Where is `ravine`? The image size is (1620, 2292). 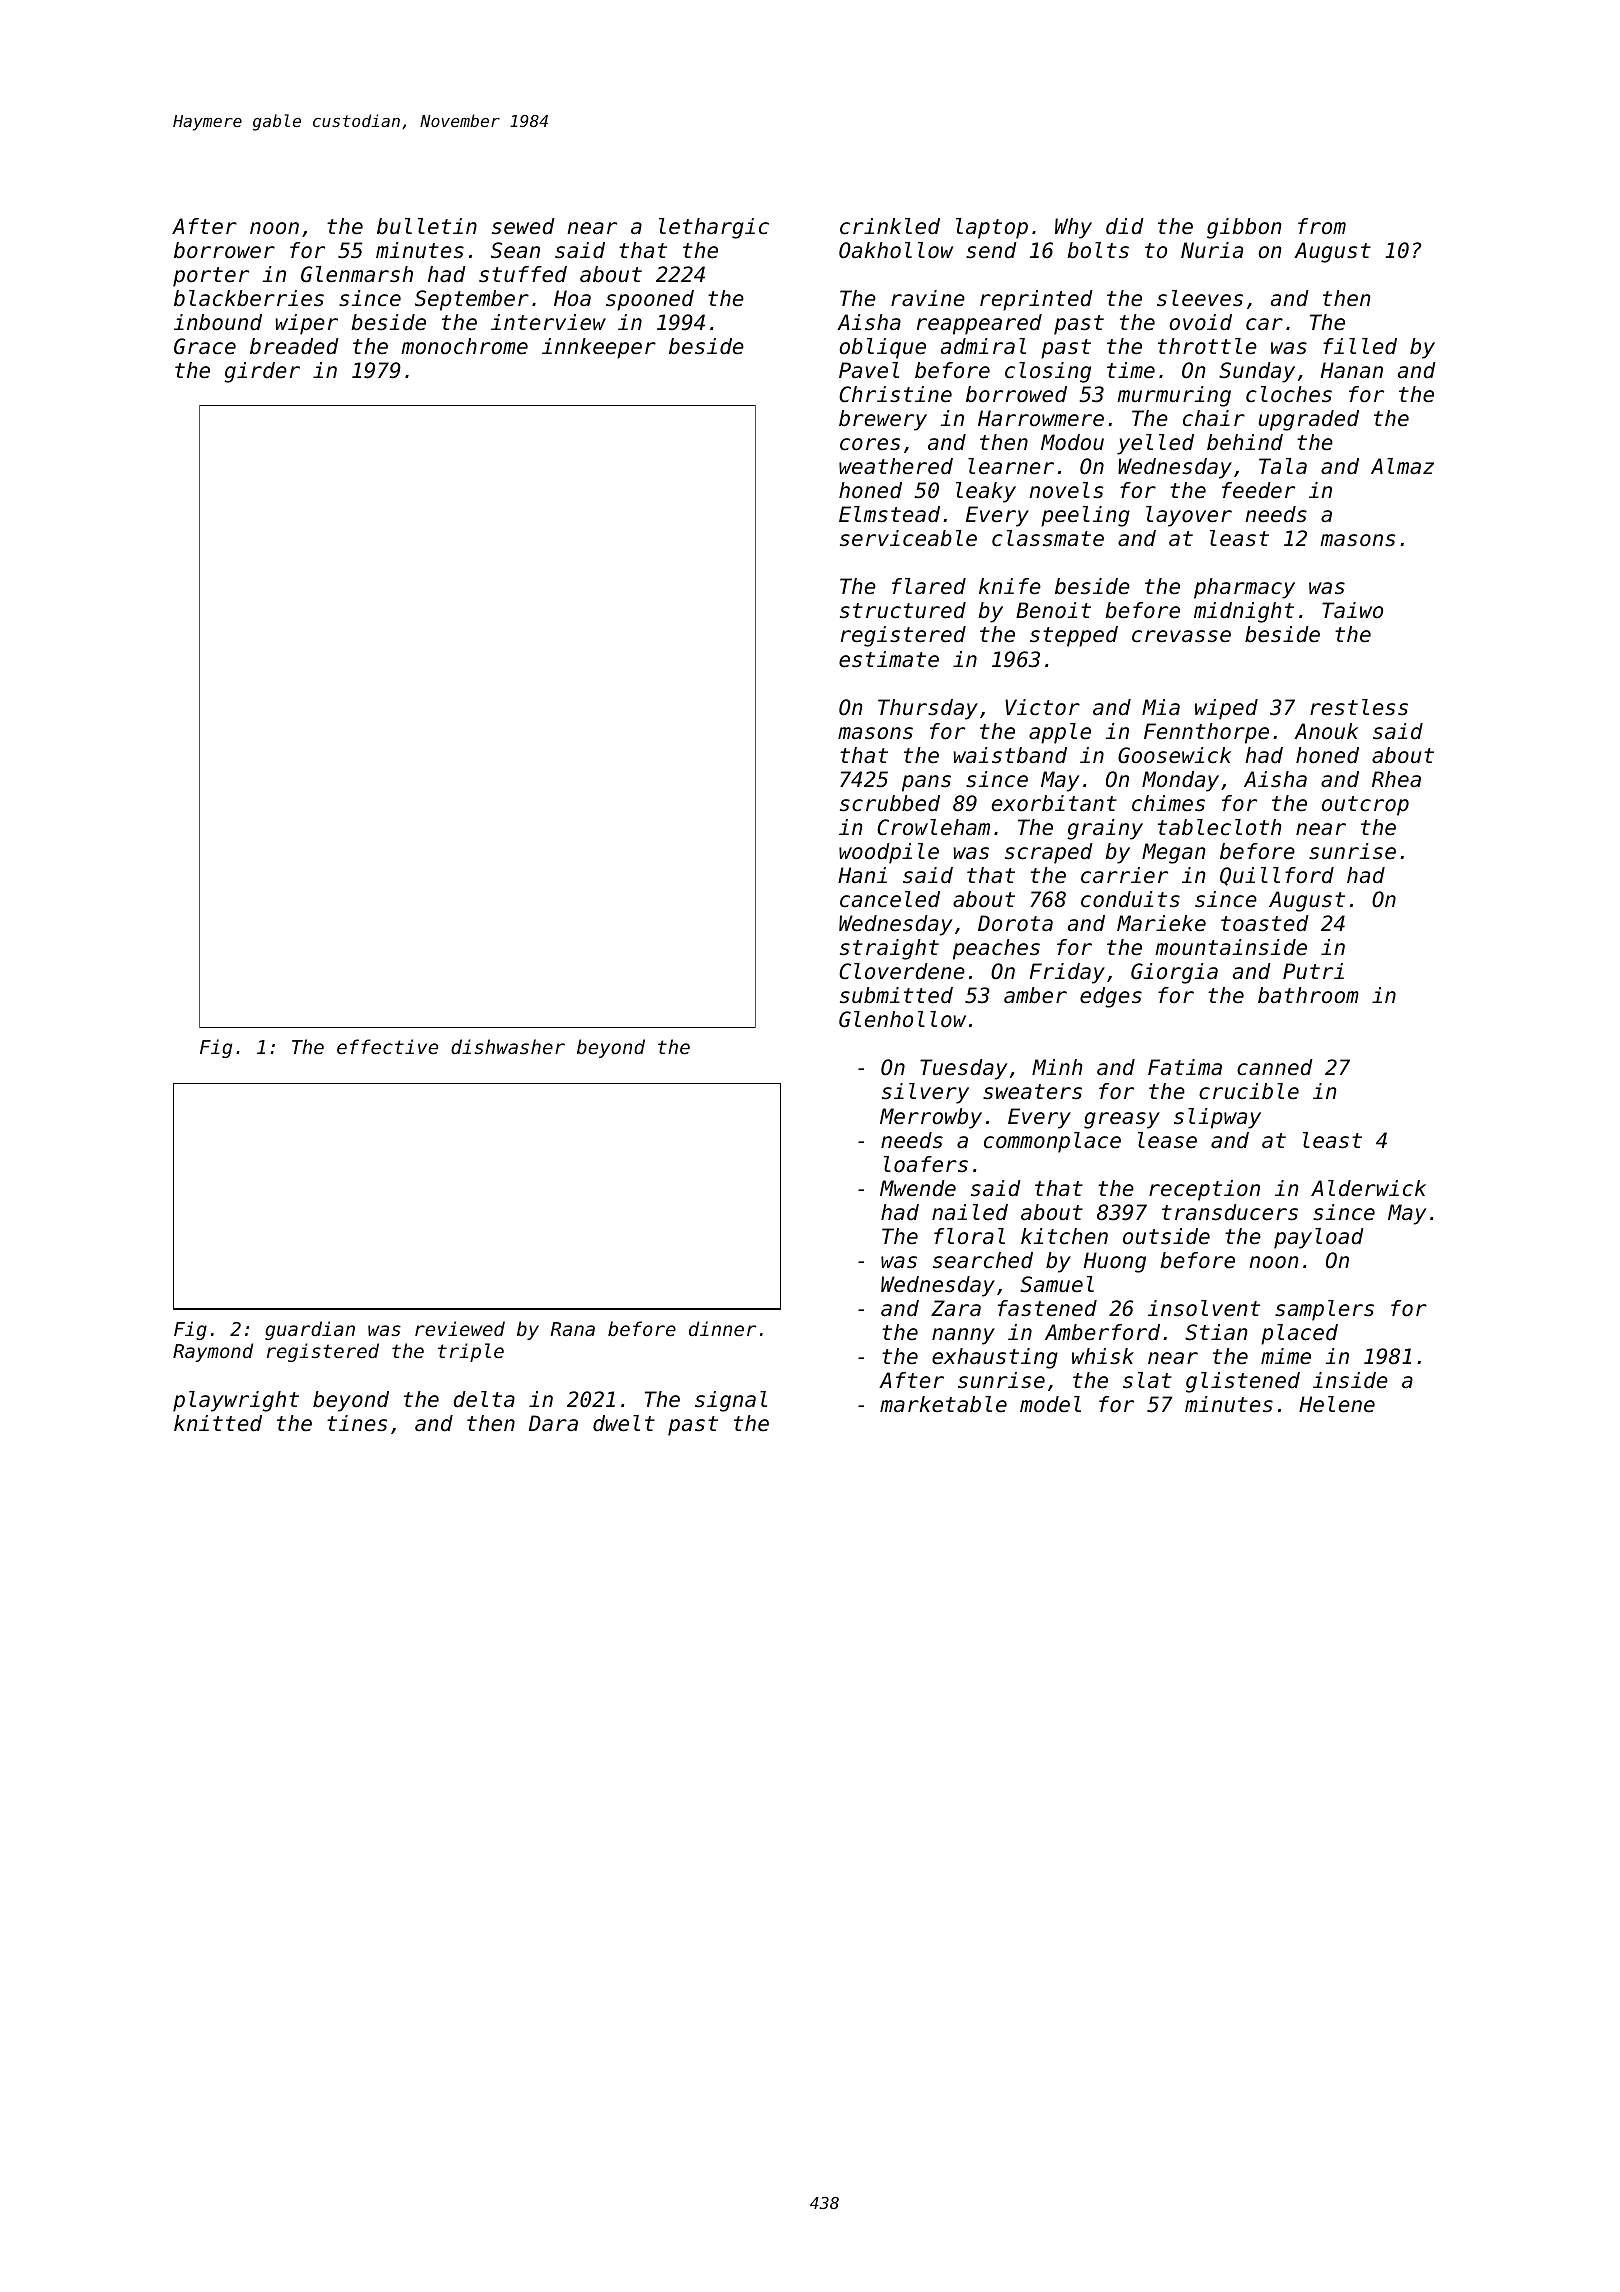 ravine is located at coordinates (928, 298).
